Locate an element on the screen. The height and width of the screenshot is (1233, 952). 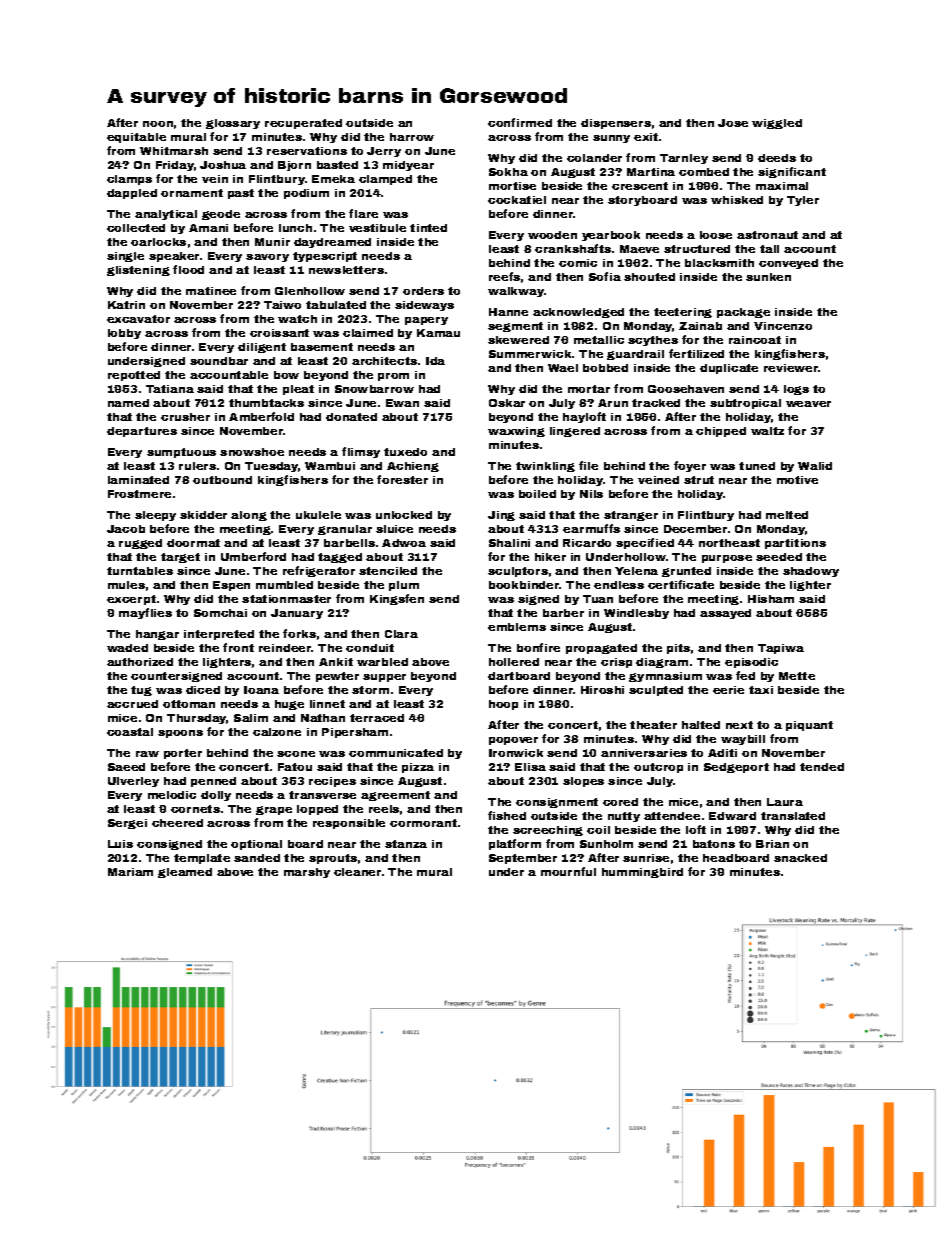
turntables is located at coordinates (140, 571).
